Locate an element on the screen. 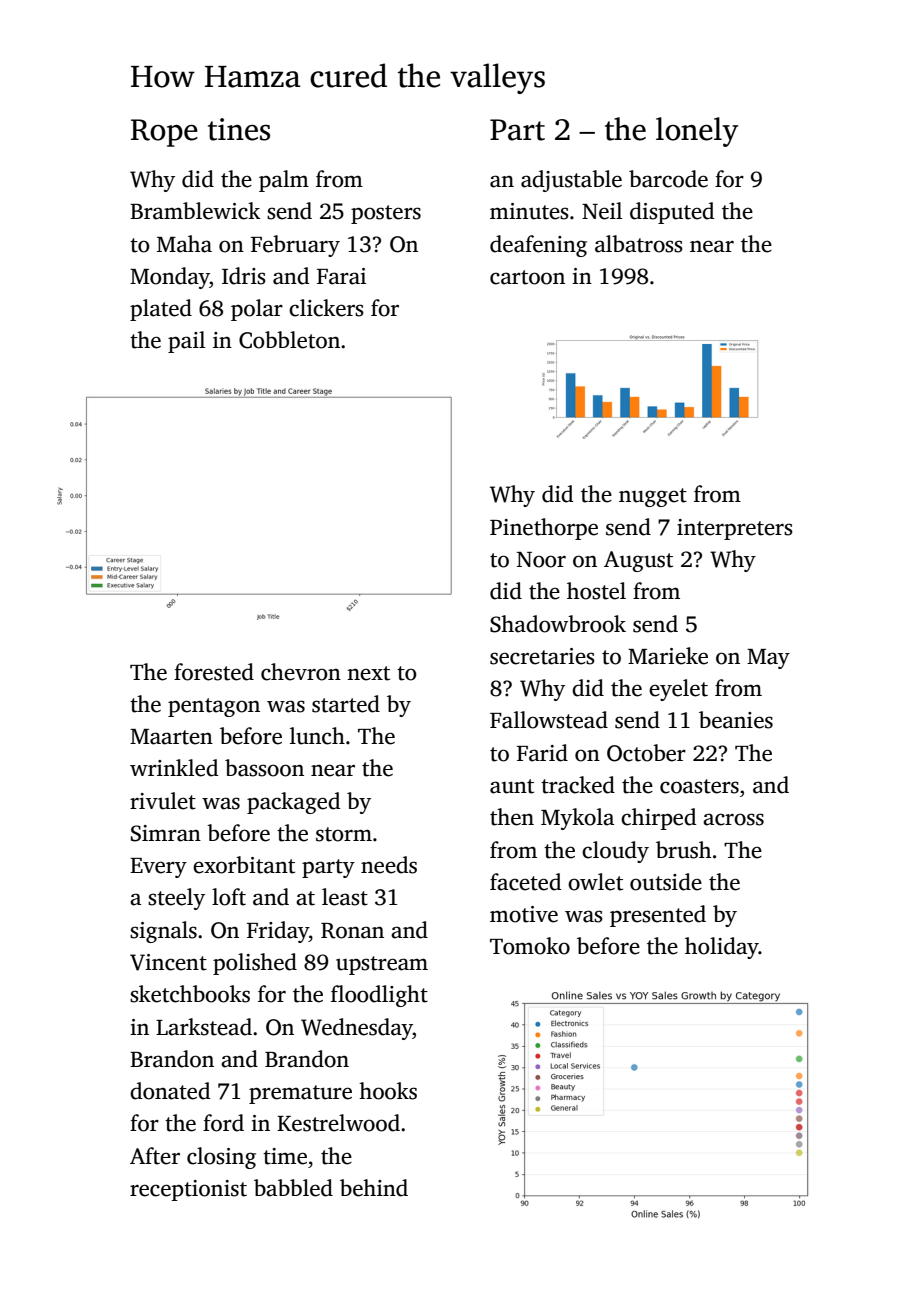 This screenshot has height=1311, width=924. hooks is located at coordinates (388, 1091).
